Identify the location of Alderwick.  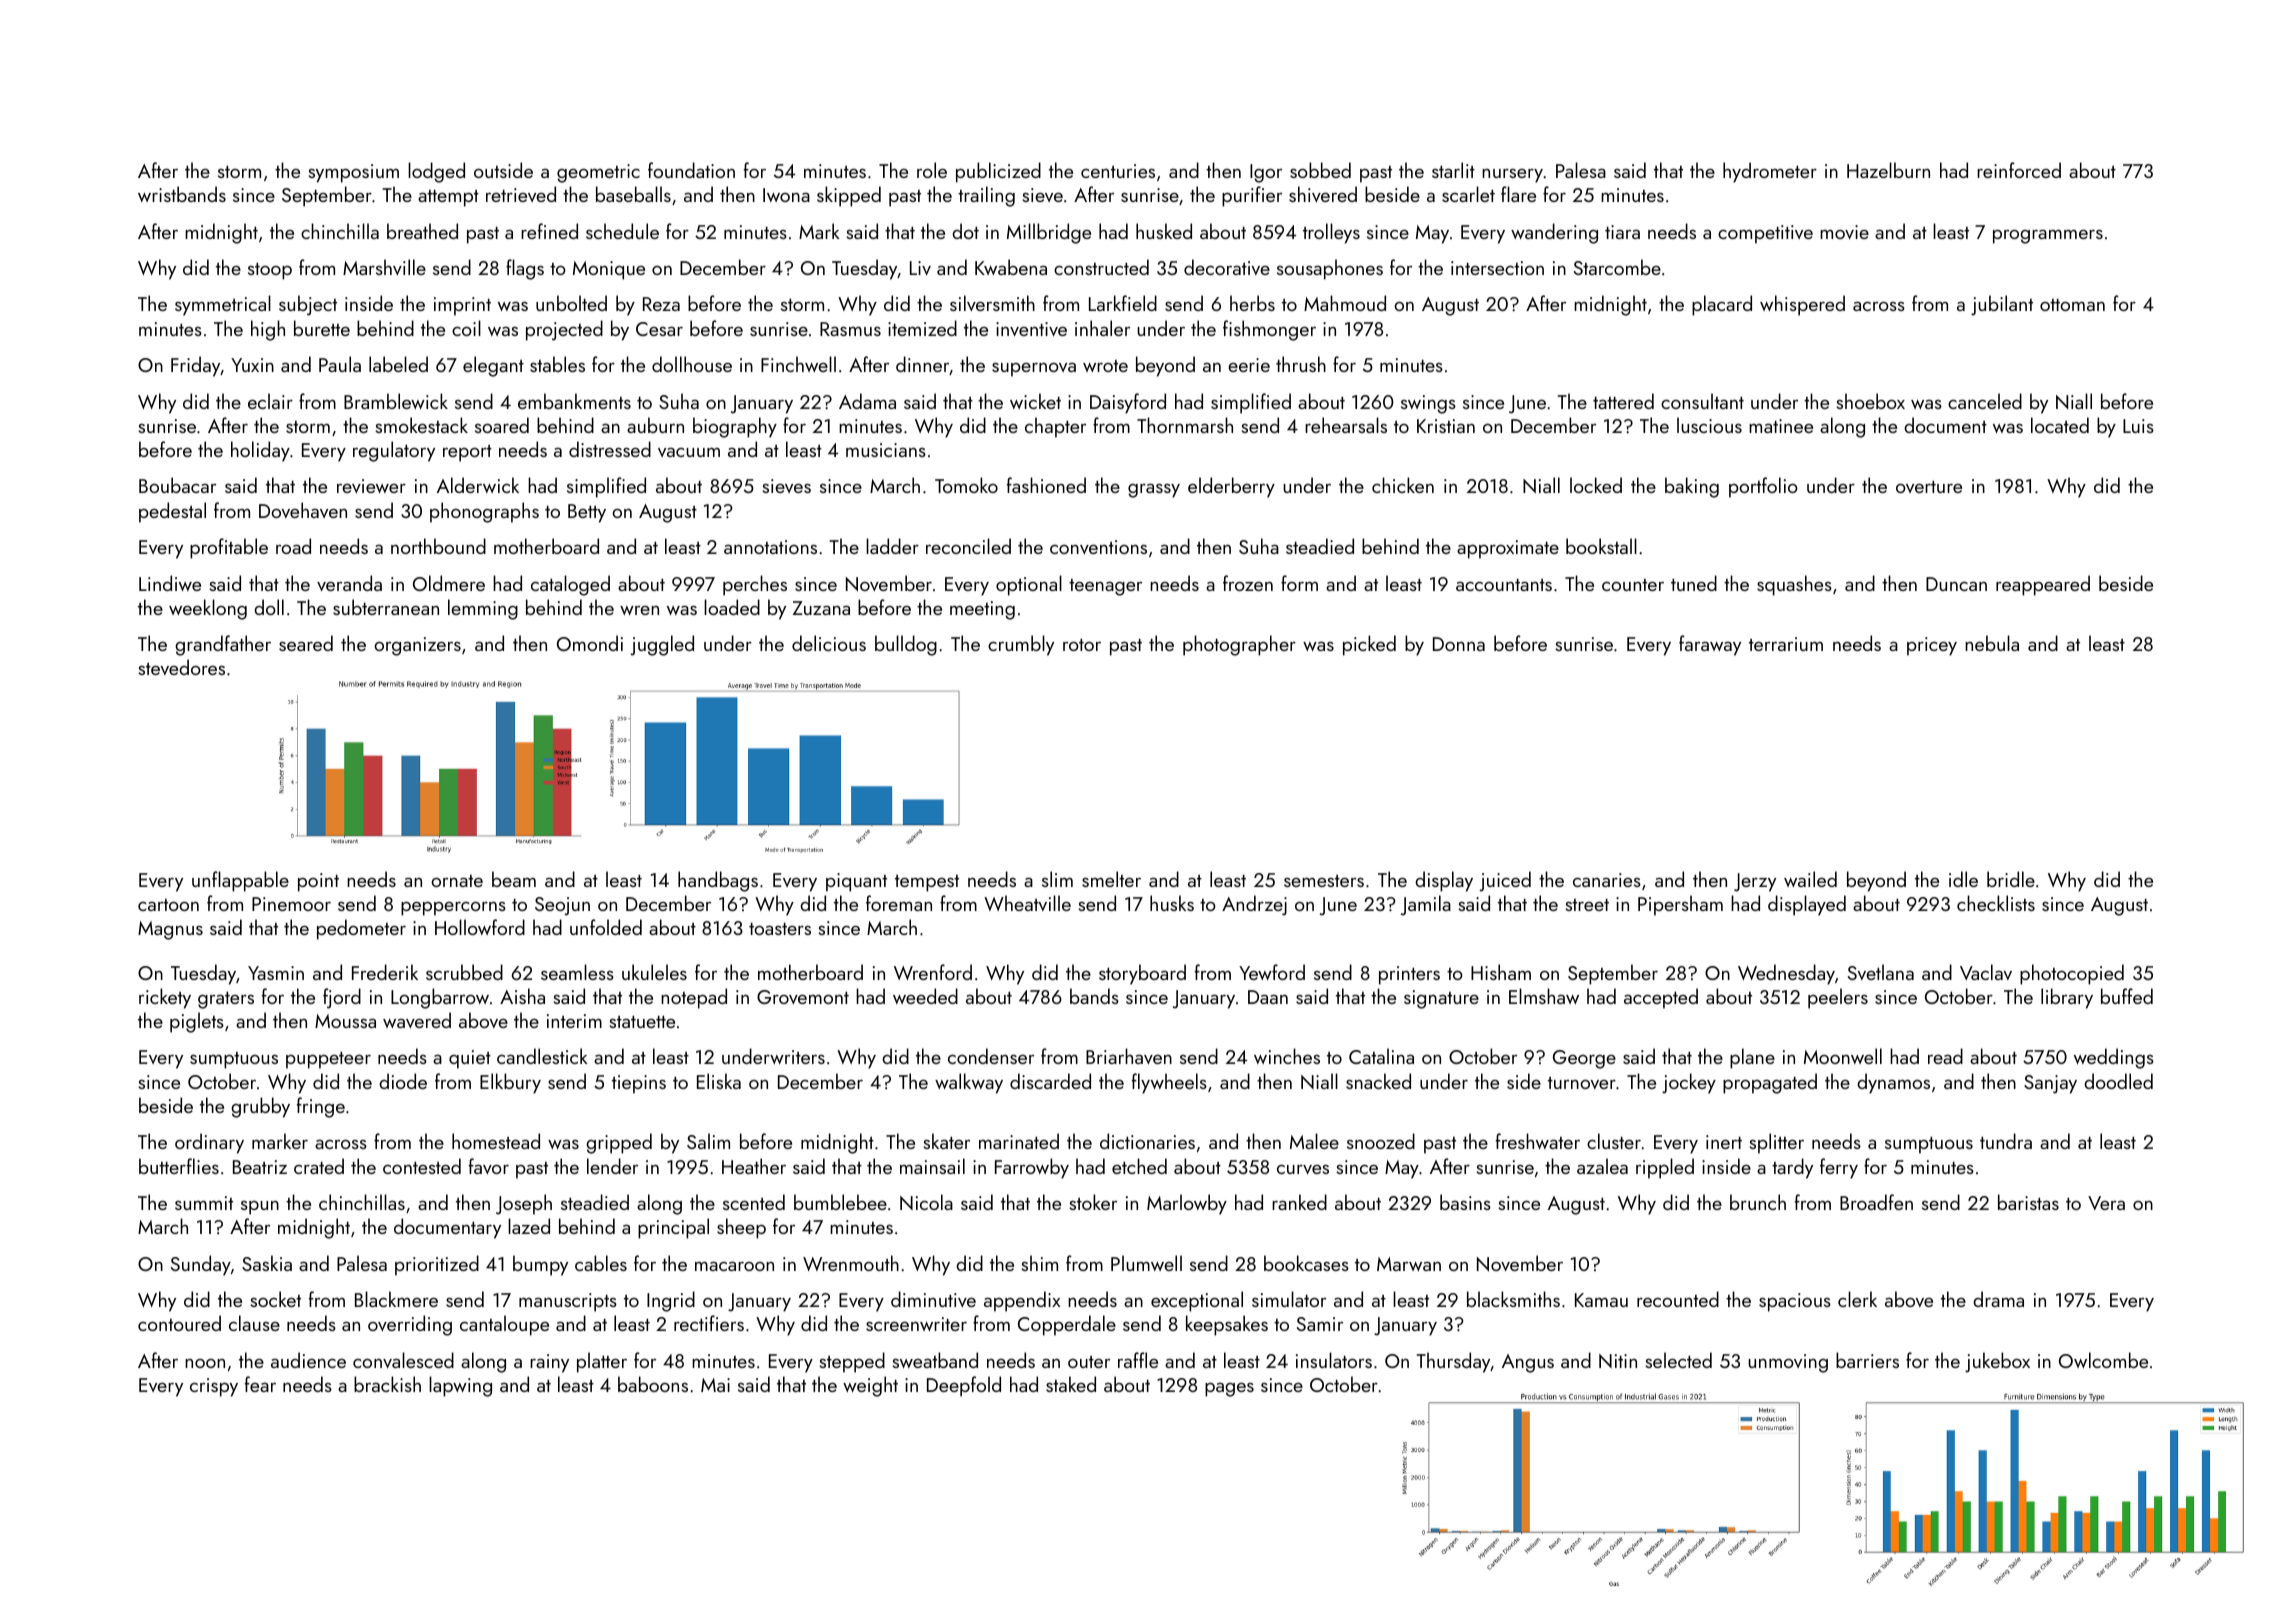
(478, 485).
